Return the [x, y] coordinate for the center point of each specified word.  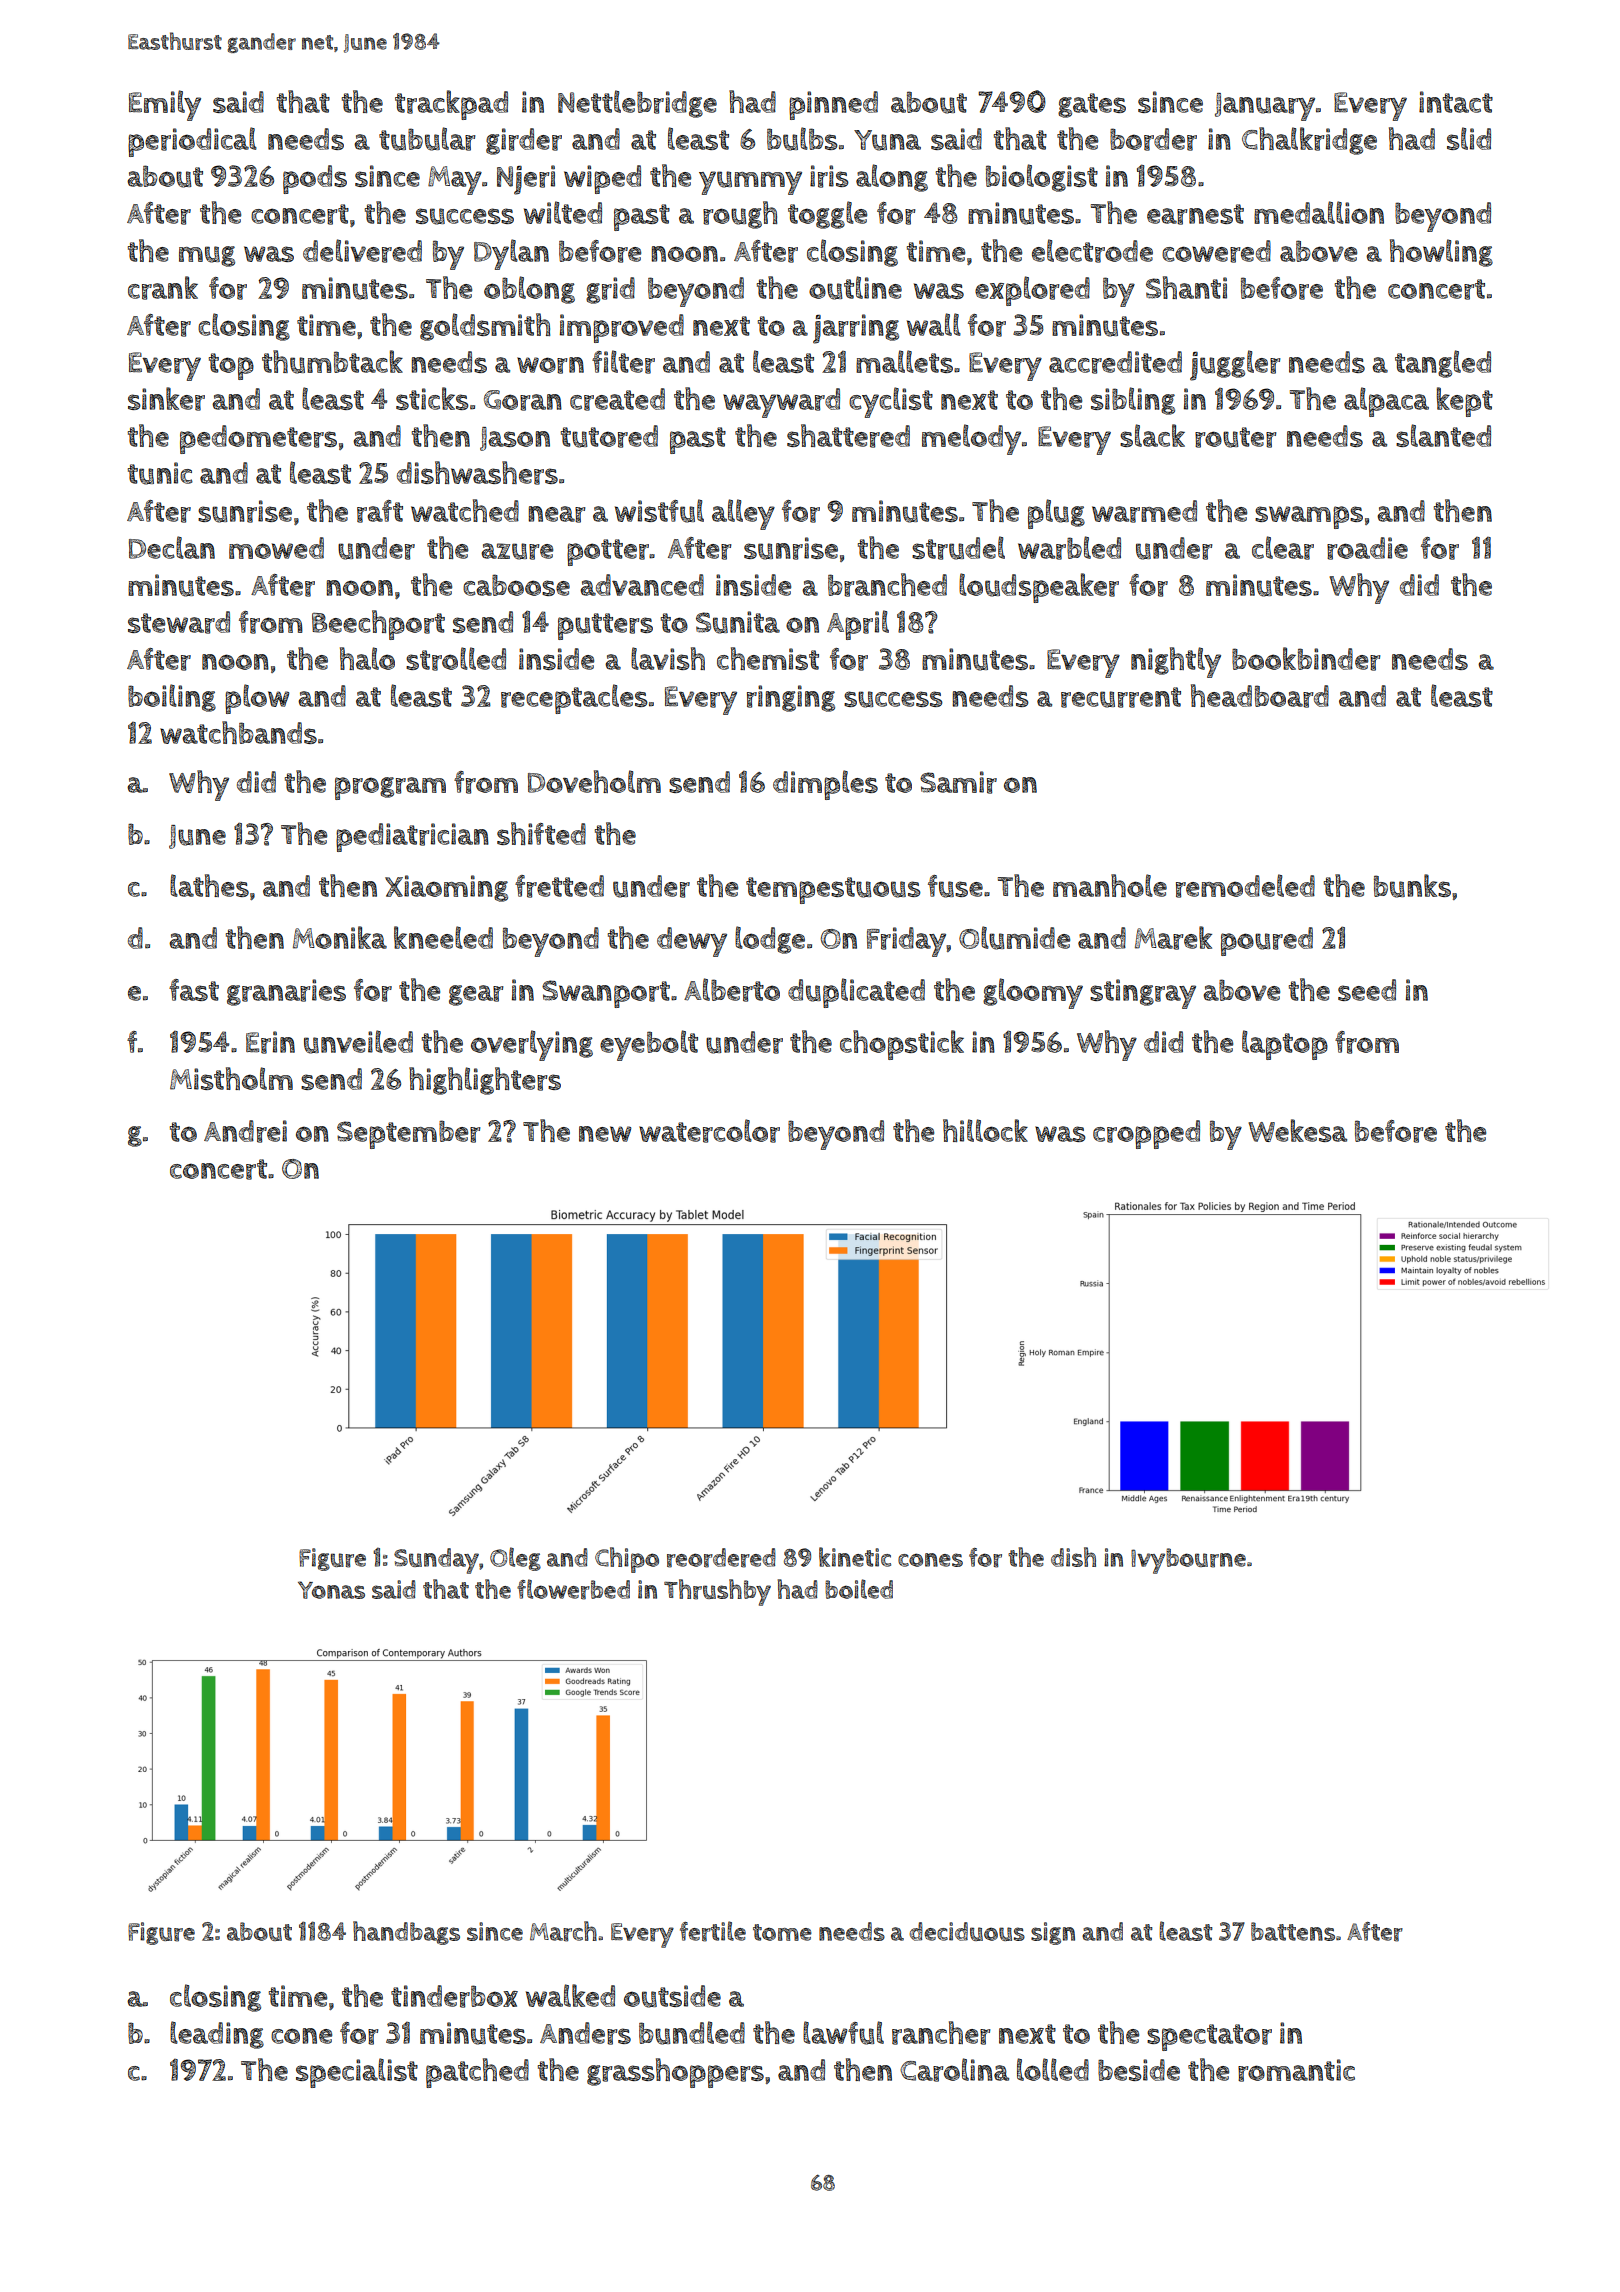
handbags [406, 1933]
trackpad [451, 105]
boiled [859, 1589]
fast [194, 990]
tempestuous [833, 890]
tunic [160, 473]
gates [1092, 105]
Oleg [515, 1559]
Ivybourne [1188, 1561]
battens [1293, 1931]
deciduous [967, 1931]
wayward [781, 403]
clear [1283, 548]
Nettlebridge [637, 104]
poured [1267, 941]
